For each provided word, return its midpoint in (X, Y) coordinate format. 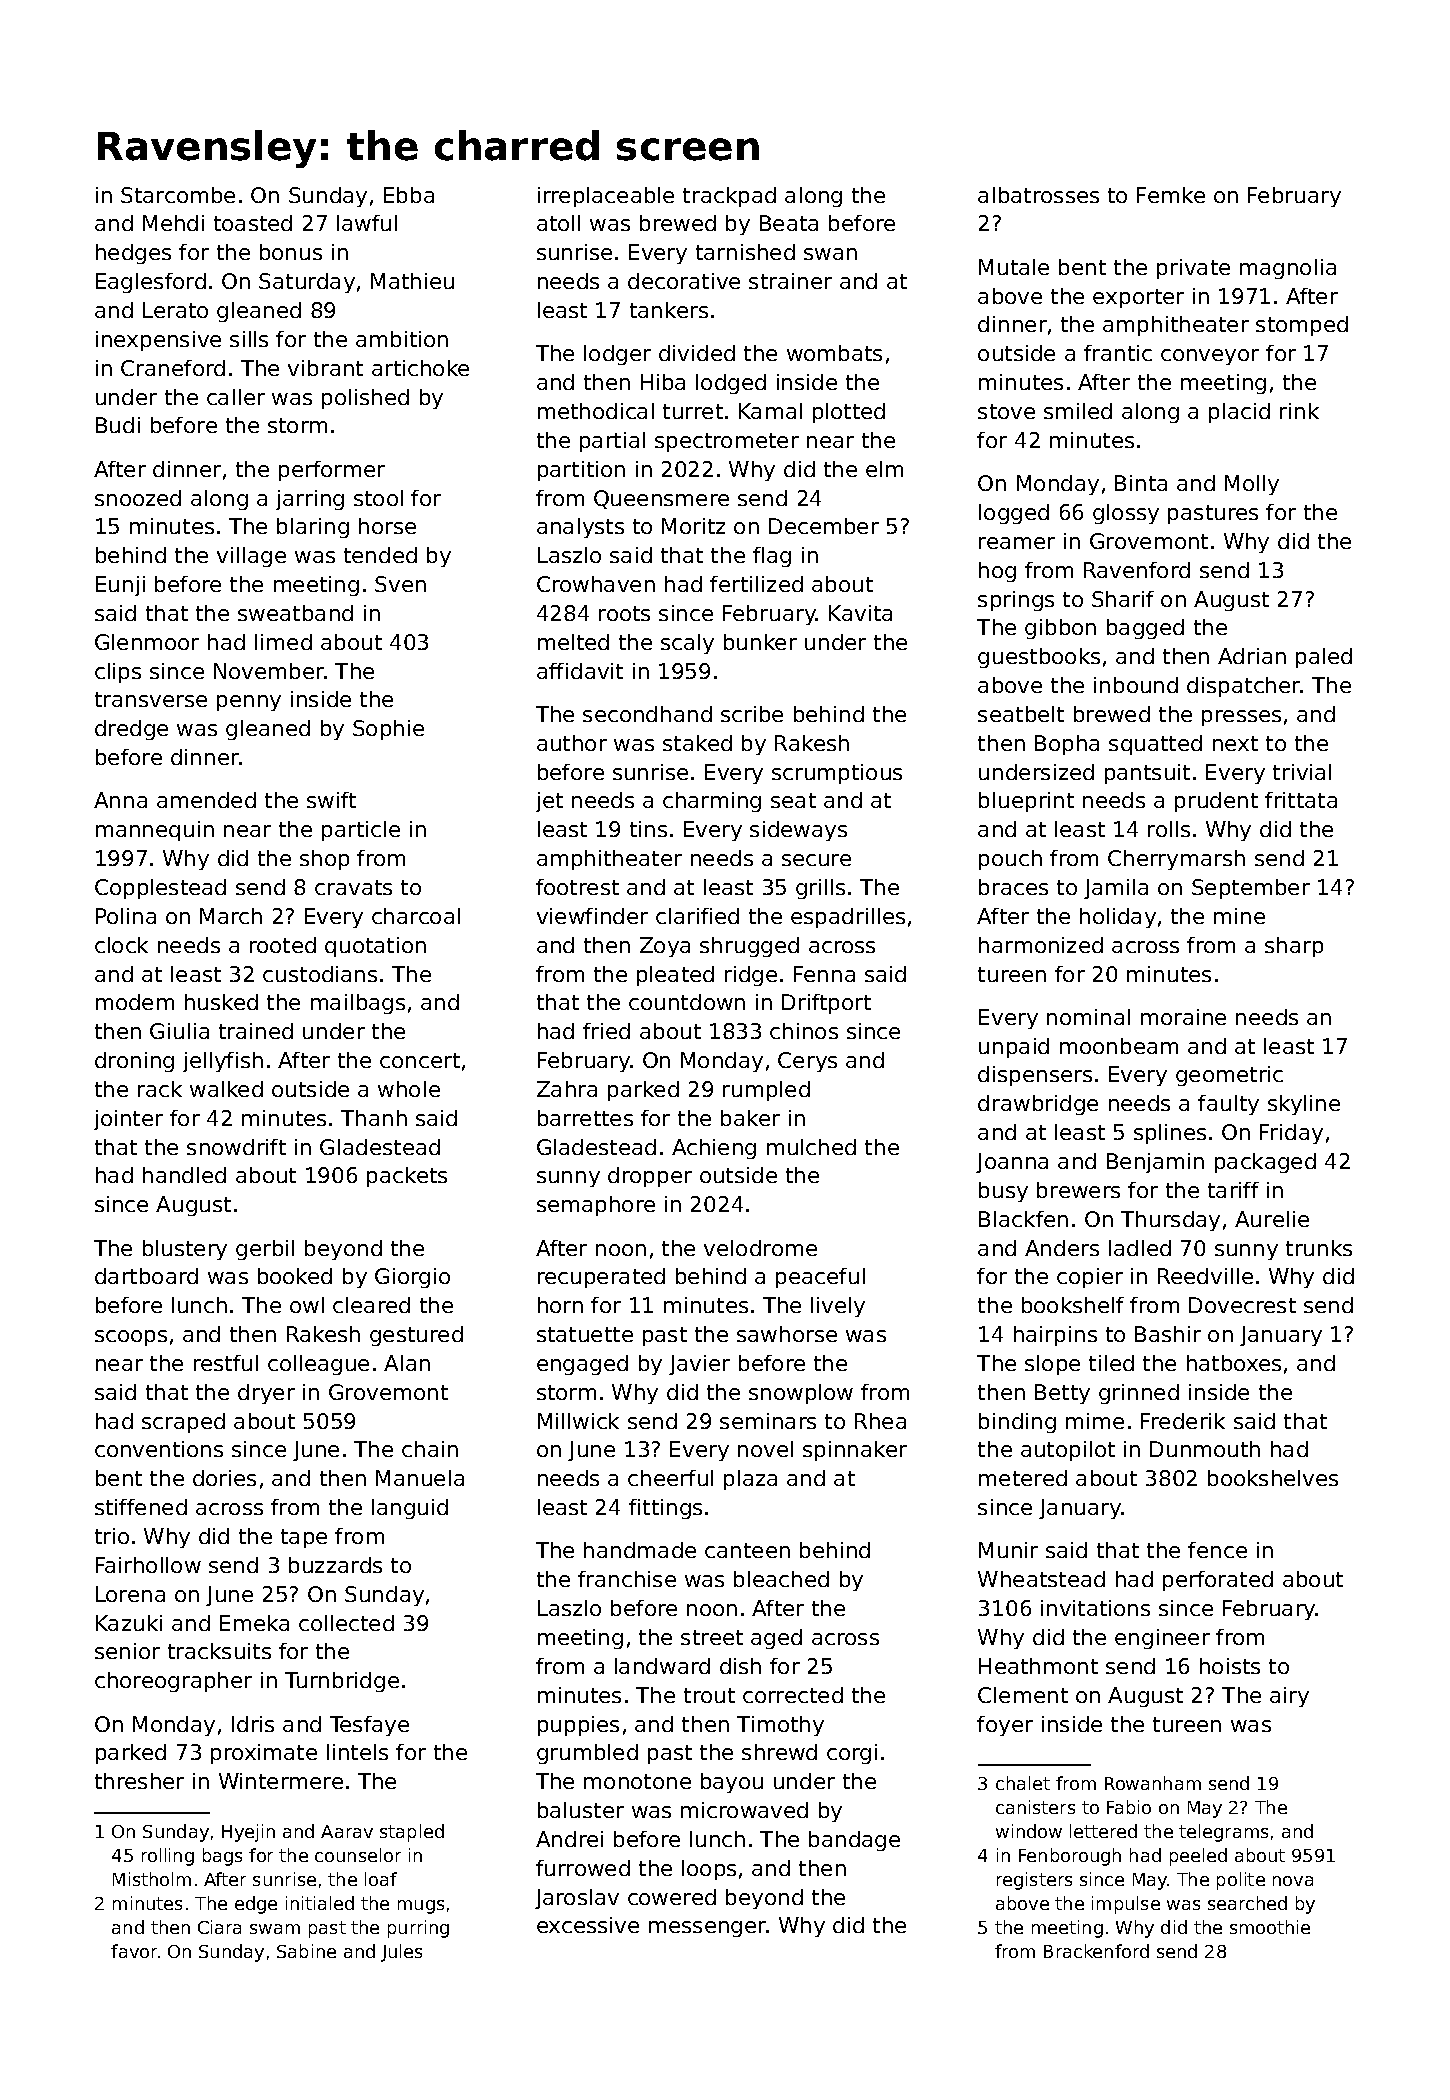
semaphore (596, 1206)
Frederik (1183, 1421)
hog (997, 572)
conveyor (1210, 357)
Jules (401, 1953)
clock (121, 945)
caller (236, 397)
